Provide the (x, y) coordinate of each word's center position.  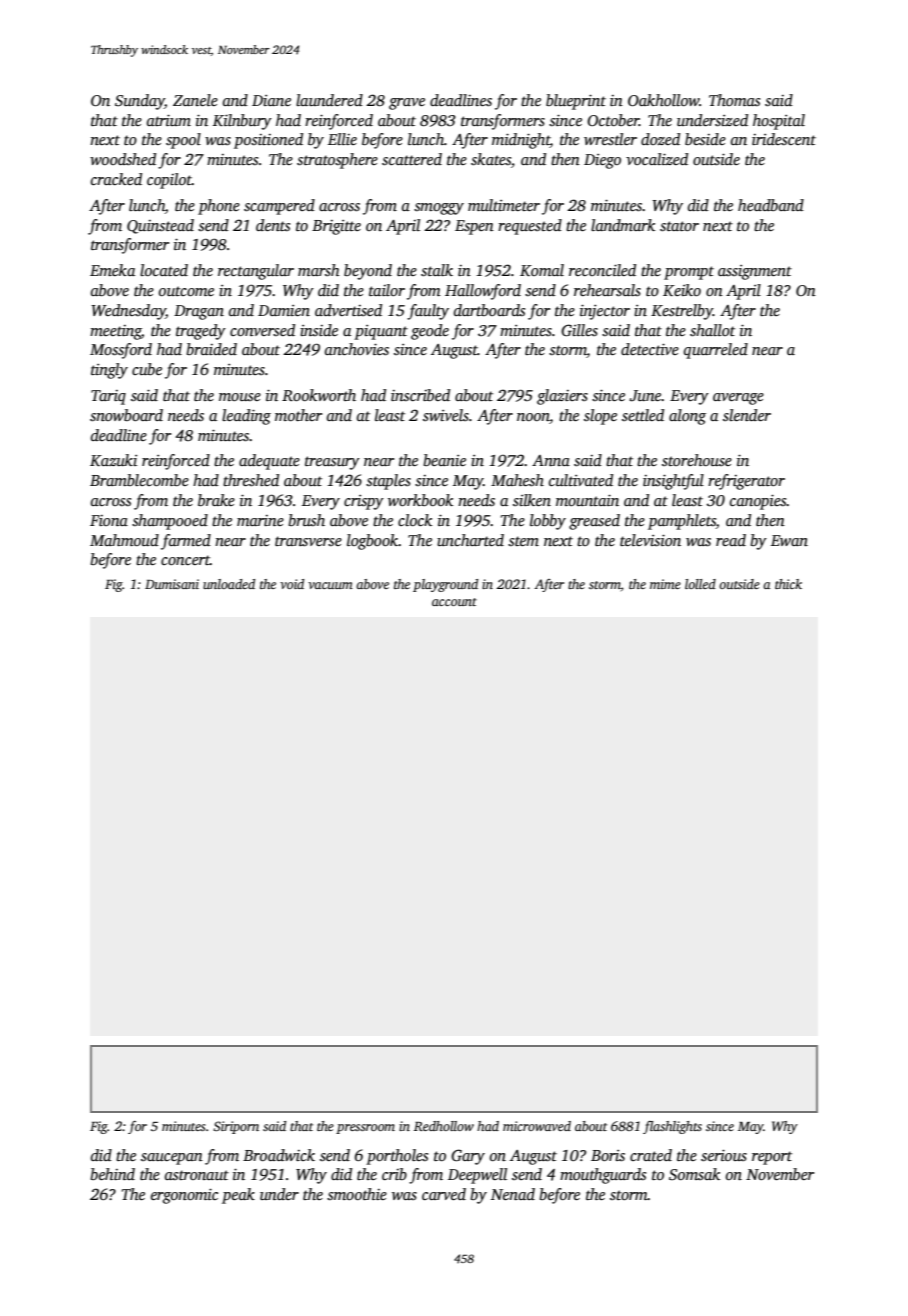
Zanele (195, 100)
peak (238, 1196)
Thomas (734, 100)
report (772, 1158)
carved (444, 1194)
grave (407, 104)
